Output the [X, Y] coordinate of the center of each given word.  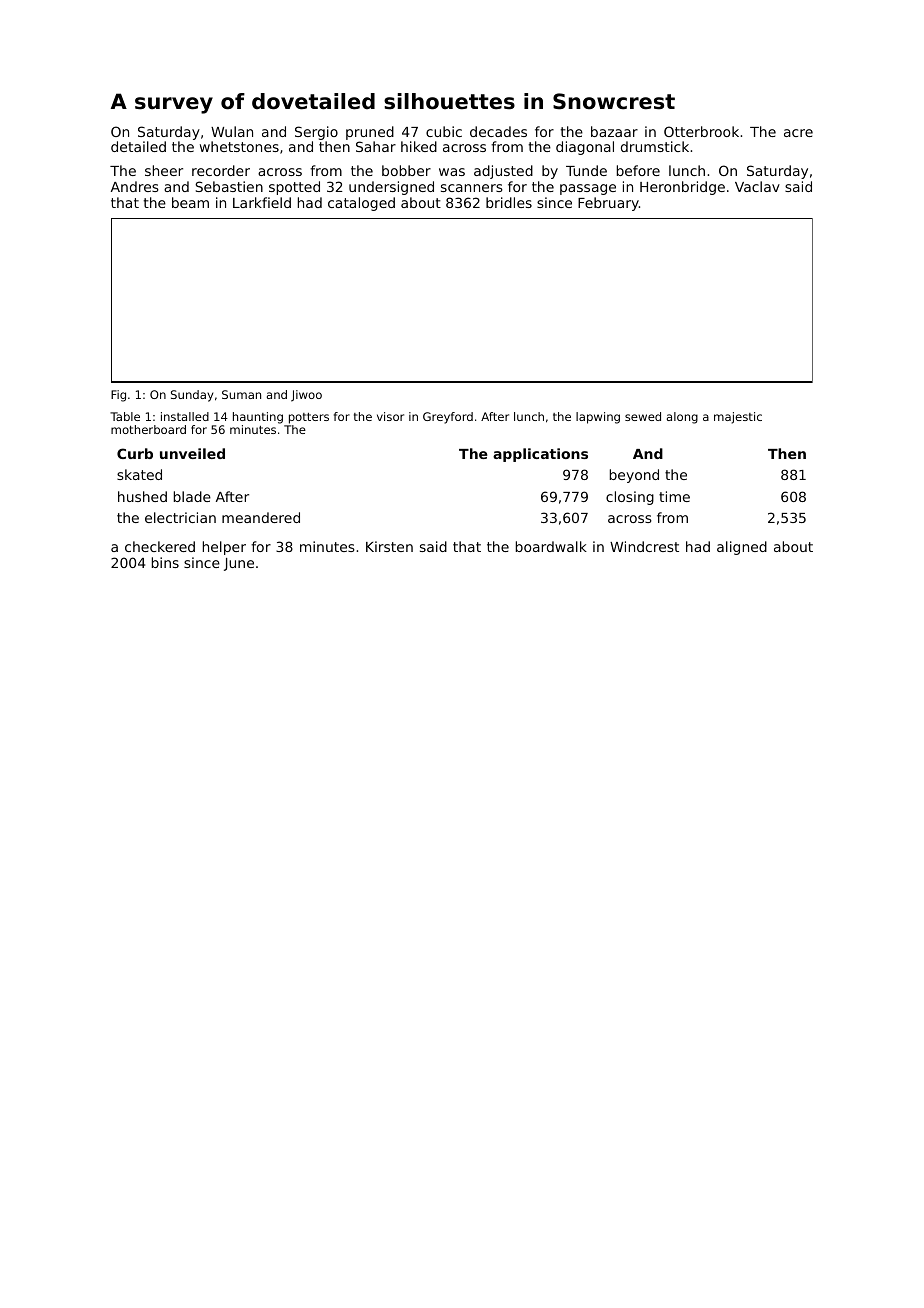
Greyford [448, 418]
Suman [241, 394]
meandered [261, 517]
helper [224, 548]
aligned [742, 548]
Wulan [232, 131]
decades [498, 131]
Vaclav [757, 186]
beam [190, 202]
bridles [509, 202]
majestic [738, 418]
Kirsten [389, 546]
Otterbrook [701, 131]
